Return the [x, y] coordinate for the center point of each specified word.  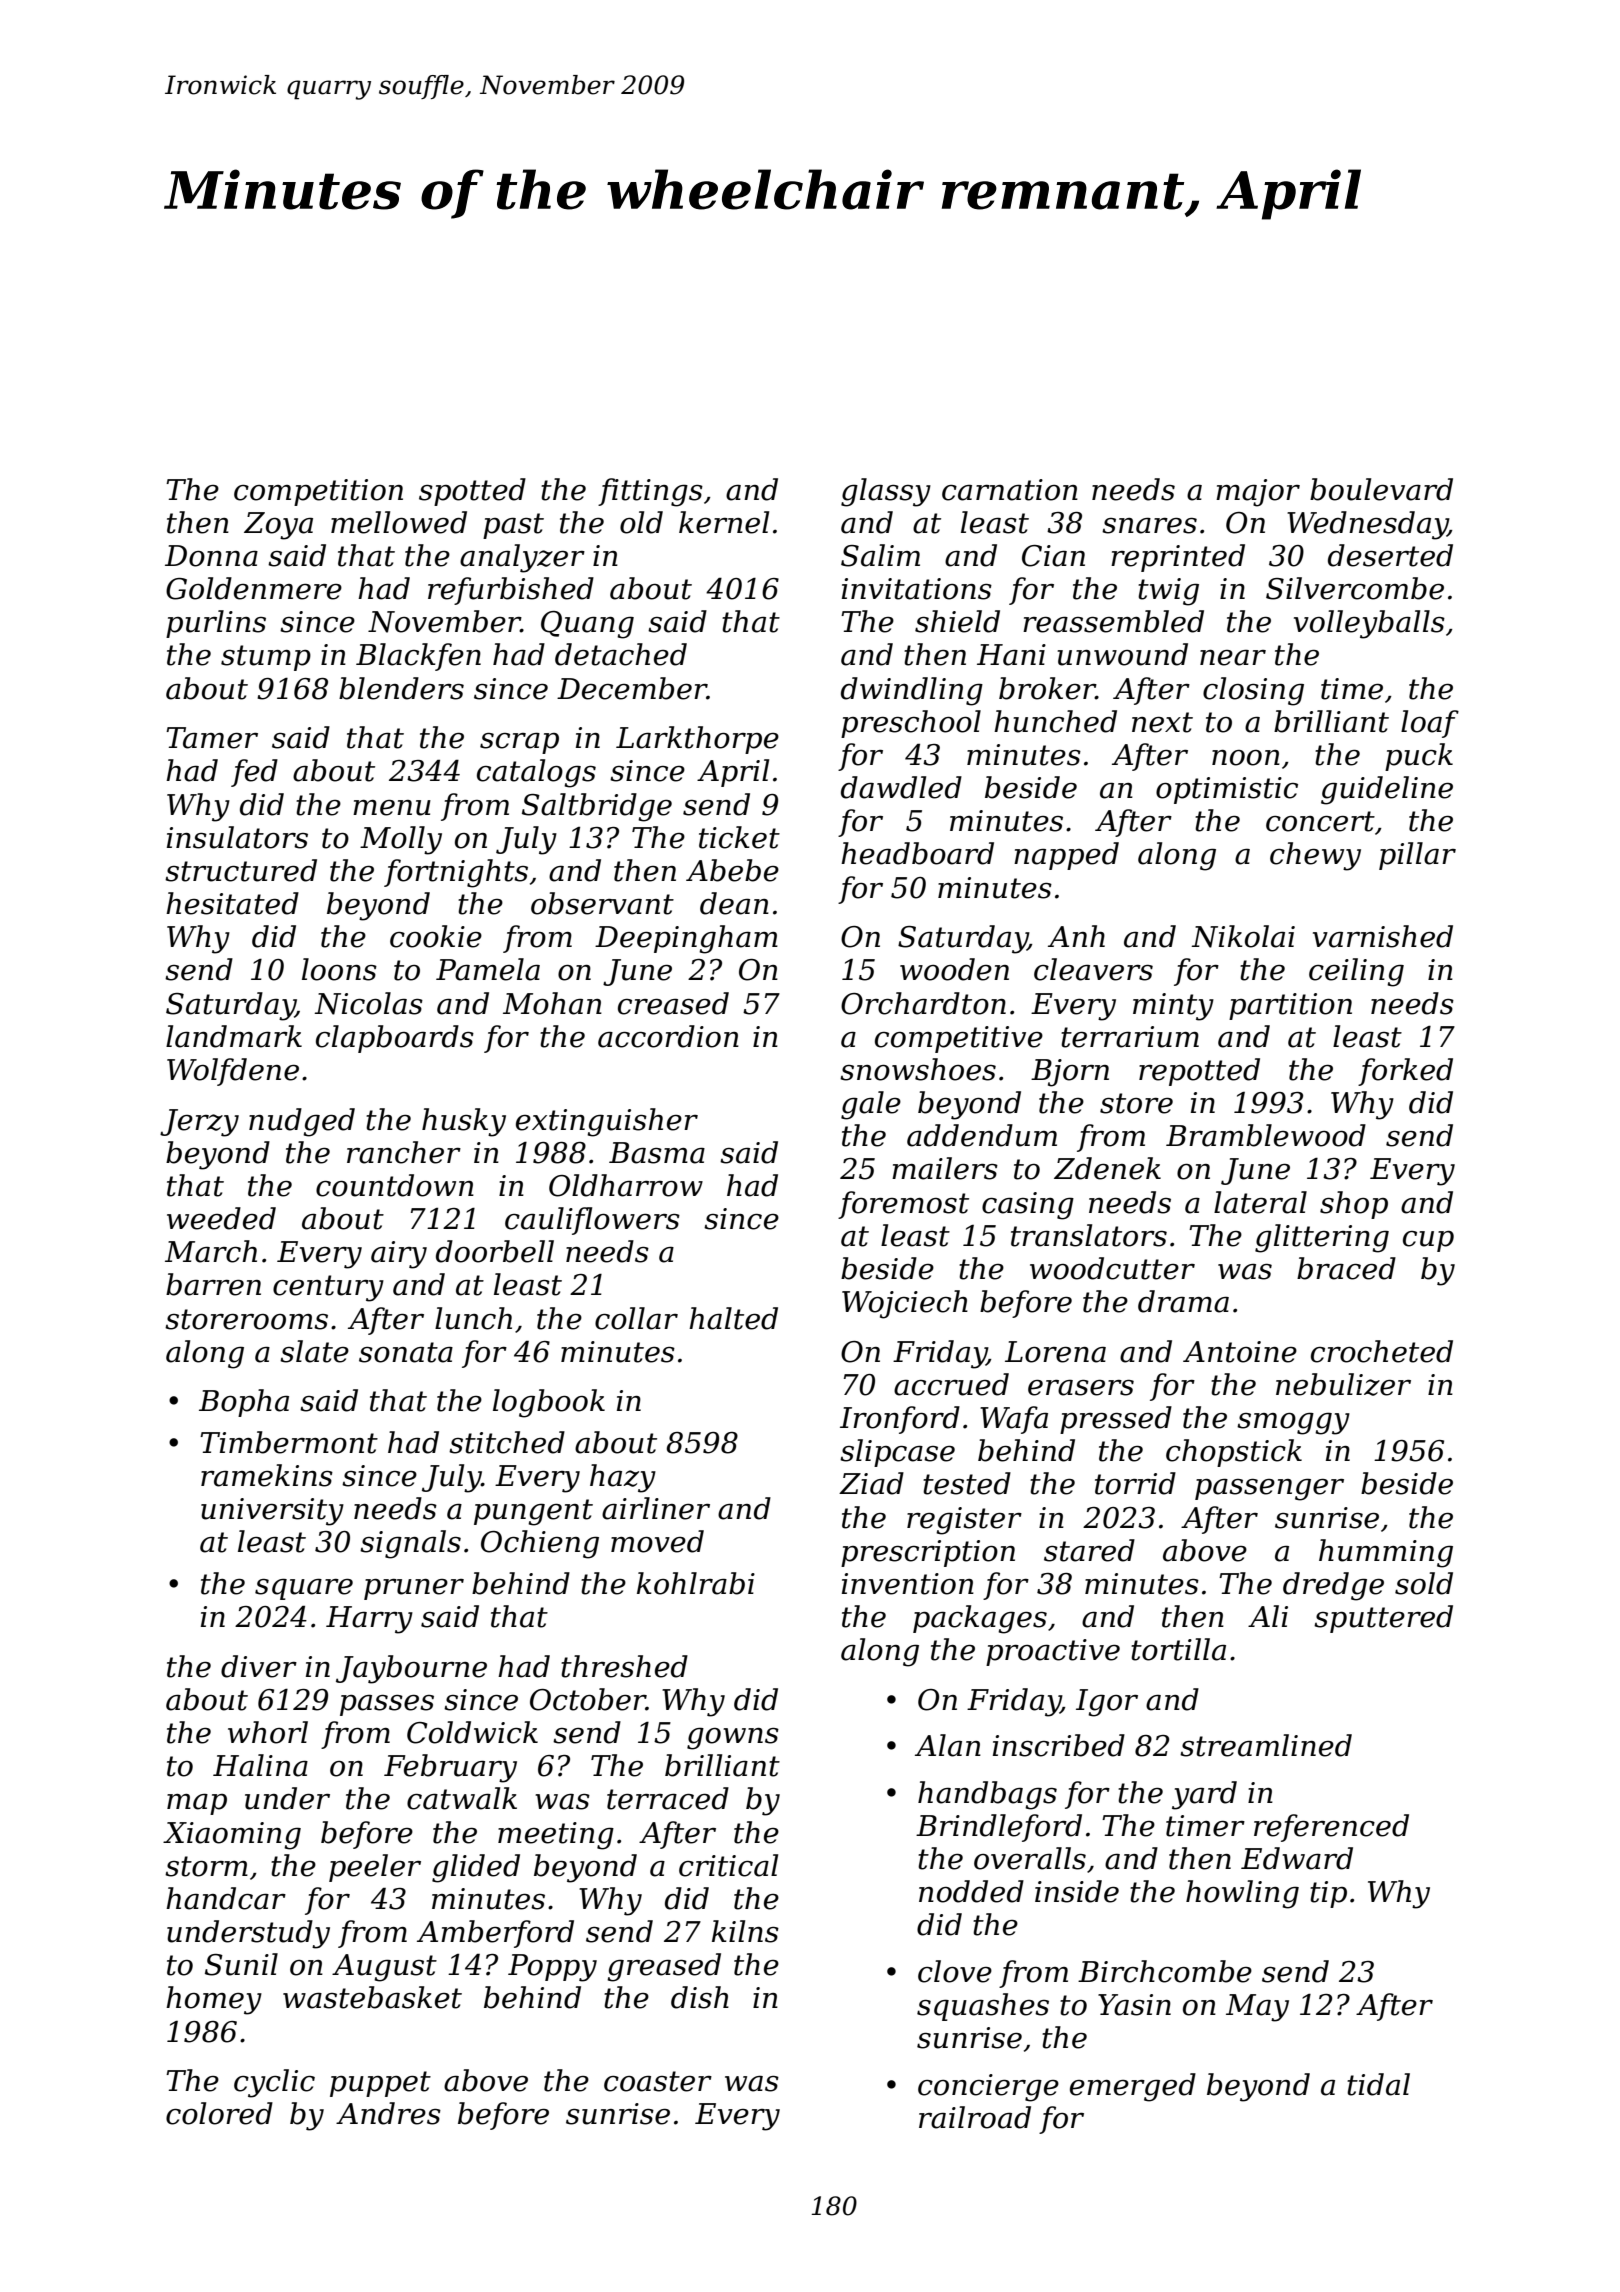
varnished [1383, 936]
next [1162, 722]
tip [1328, 1894]
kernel [724, 522]
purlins [216, 624]
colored [219, 2113]
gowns [733, 1738]
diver [259, 1666]
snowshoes [918, 1069]
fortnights [456, 873]
